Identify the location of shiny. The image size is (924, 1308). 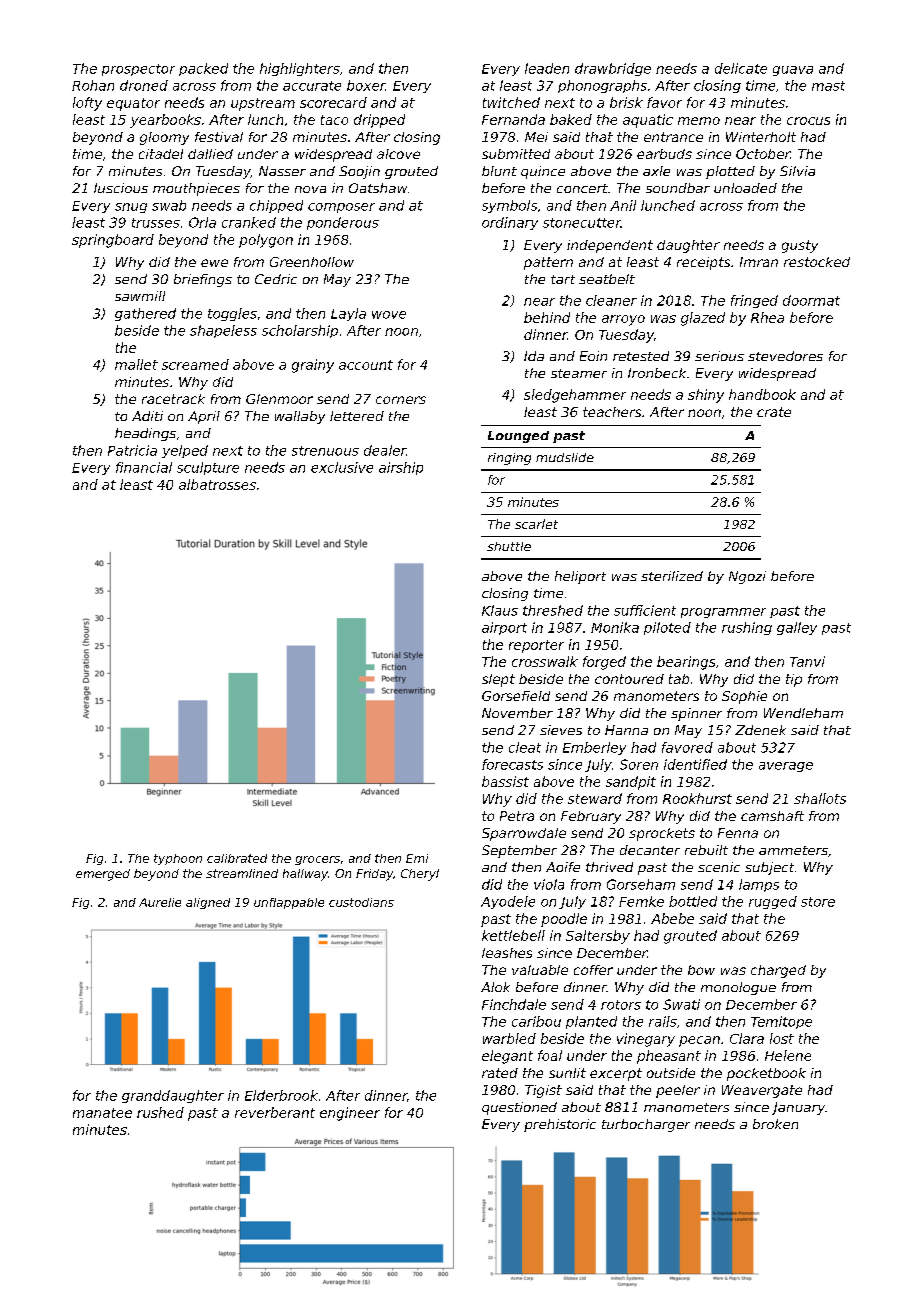
(706, 396).
